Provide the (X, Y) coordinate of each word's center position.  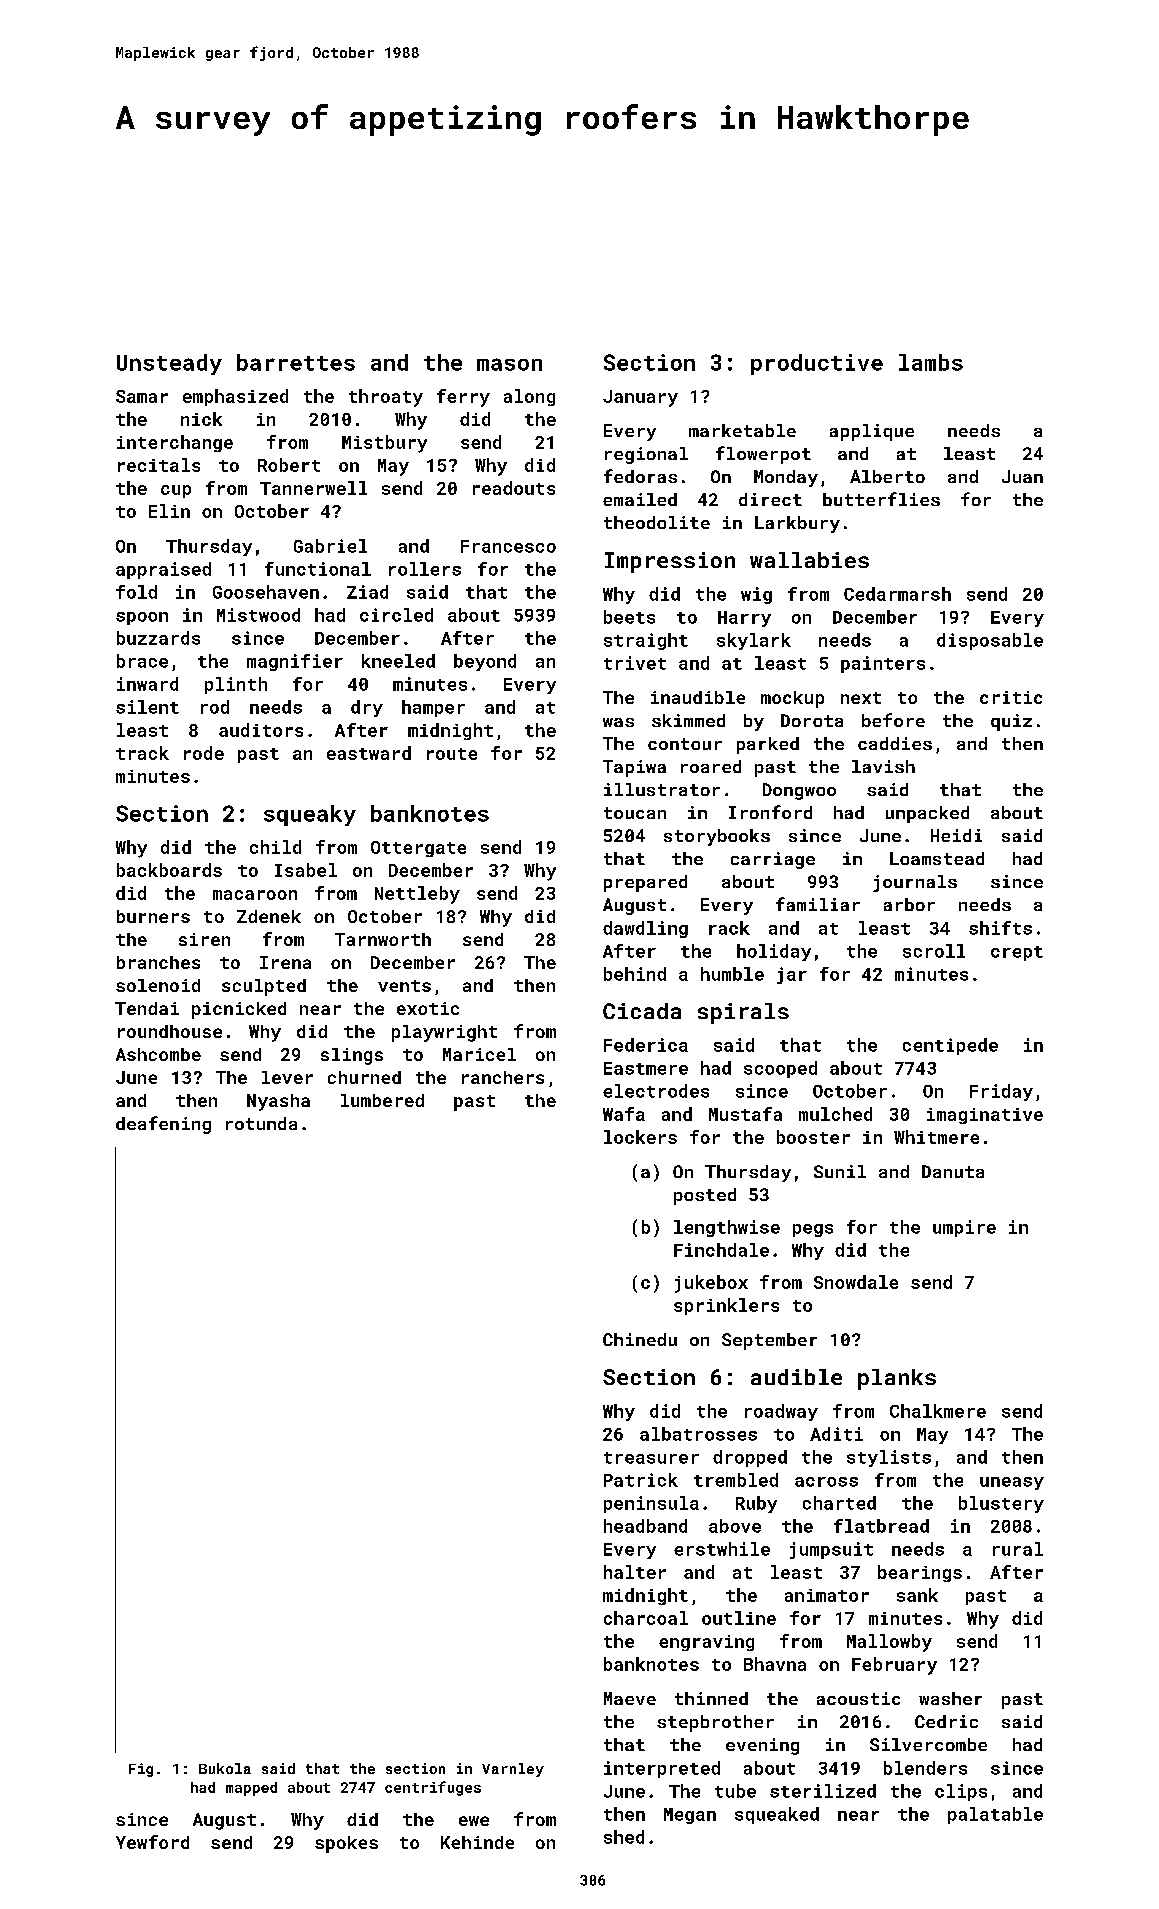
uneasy (1012, 1483)
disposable (990, 641)
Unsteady (169, 364)
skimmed (688, 720)
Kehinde (477, 1842)
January (640, 398)
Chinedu (640, 1339)
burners (153, 916)
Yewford (152, 1842)
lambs (931, 362)
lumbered (382, 1100)
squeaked (777, 1815)
